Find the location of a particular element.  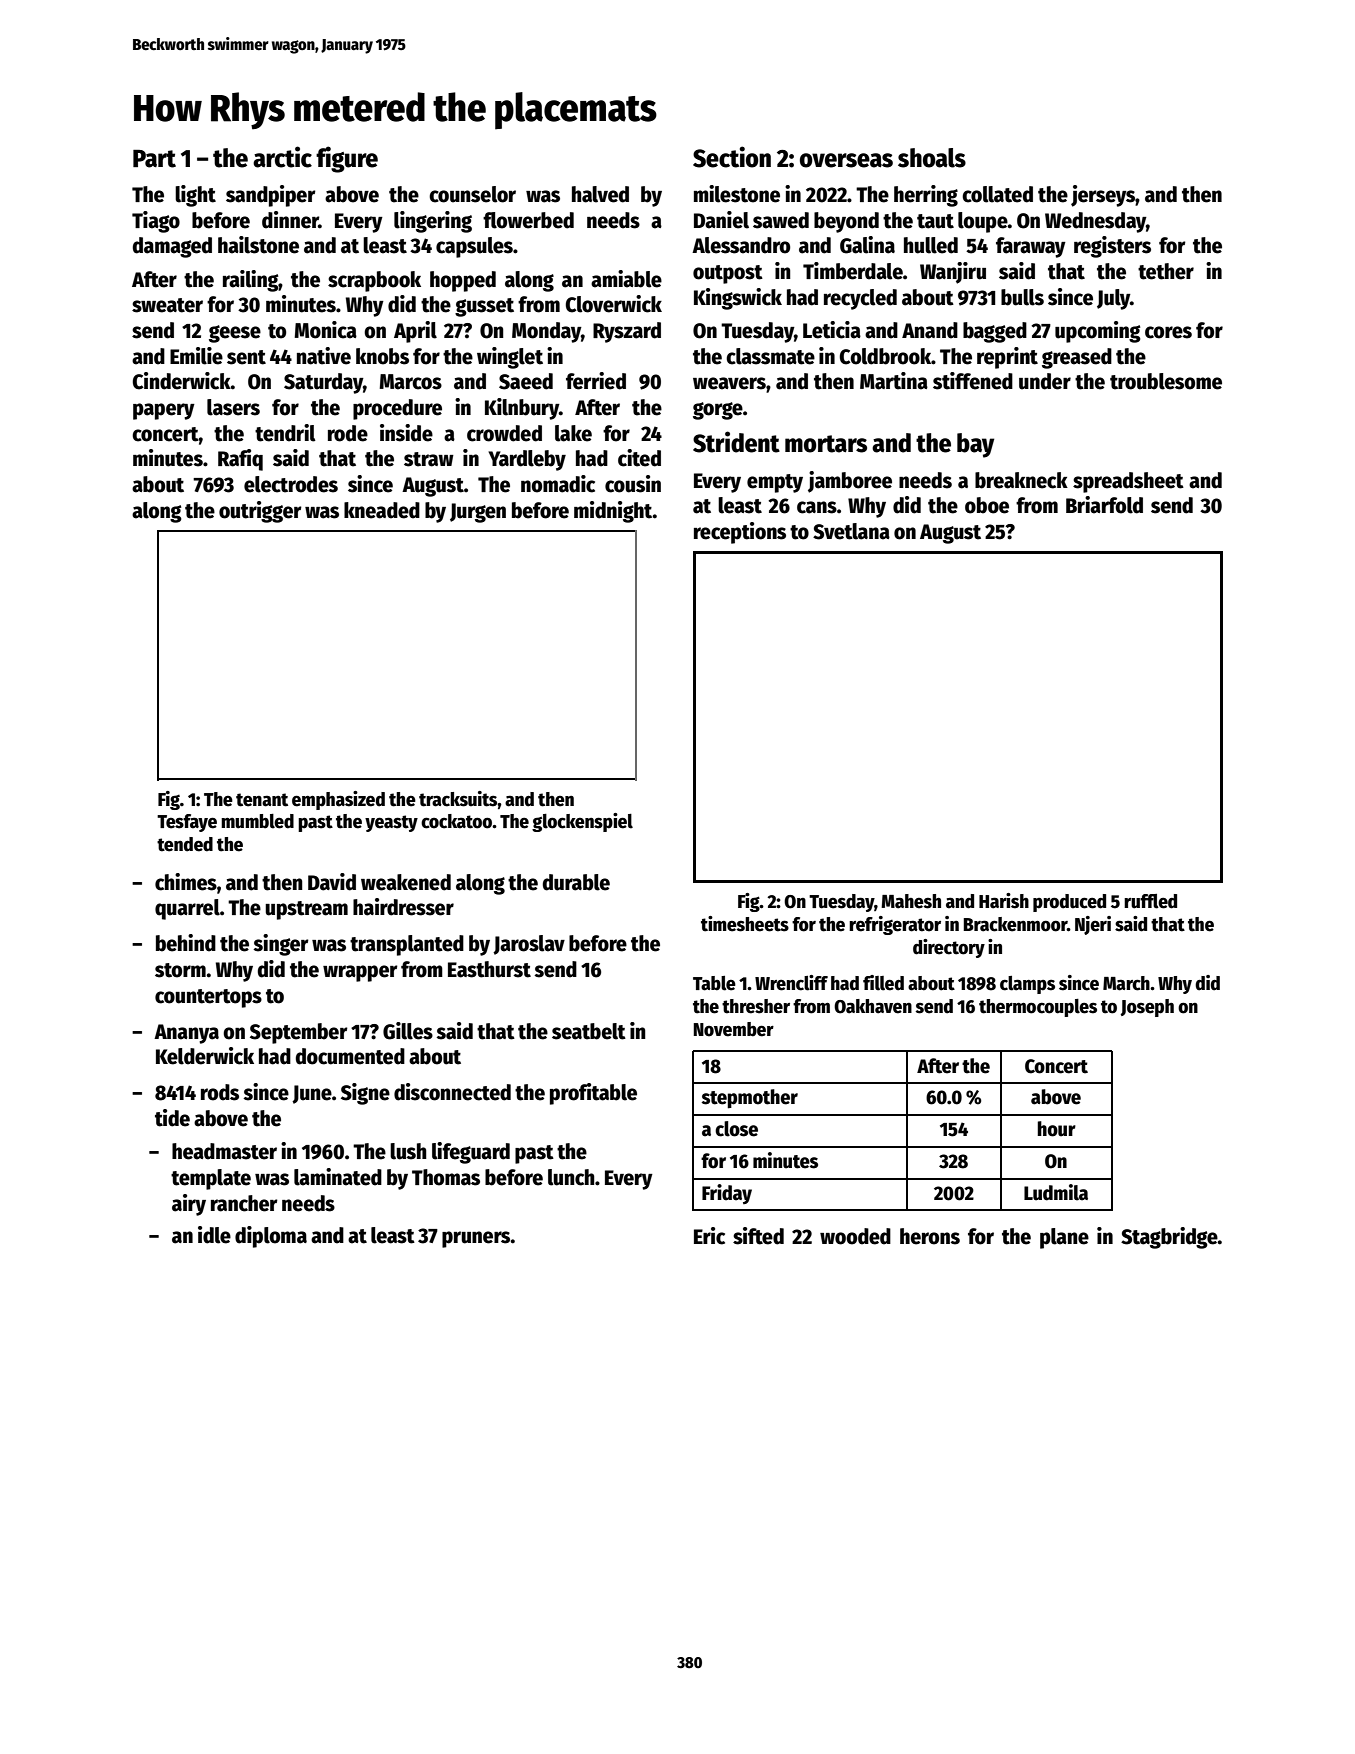

figure is located at coordinates (347, 159).
